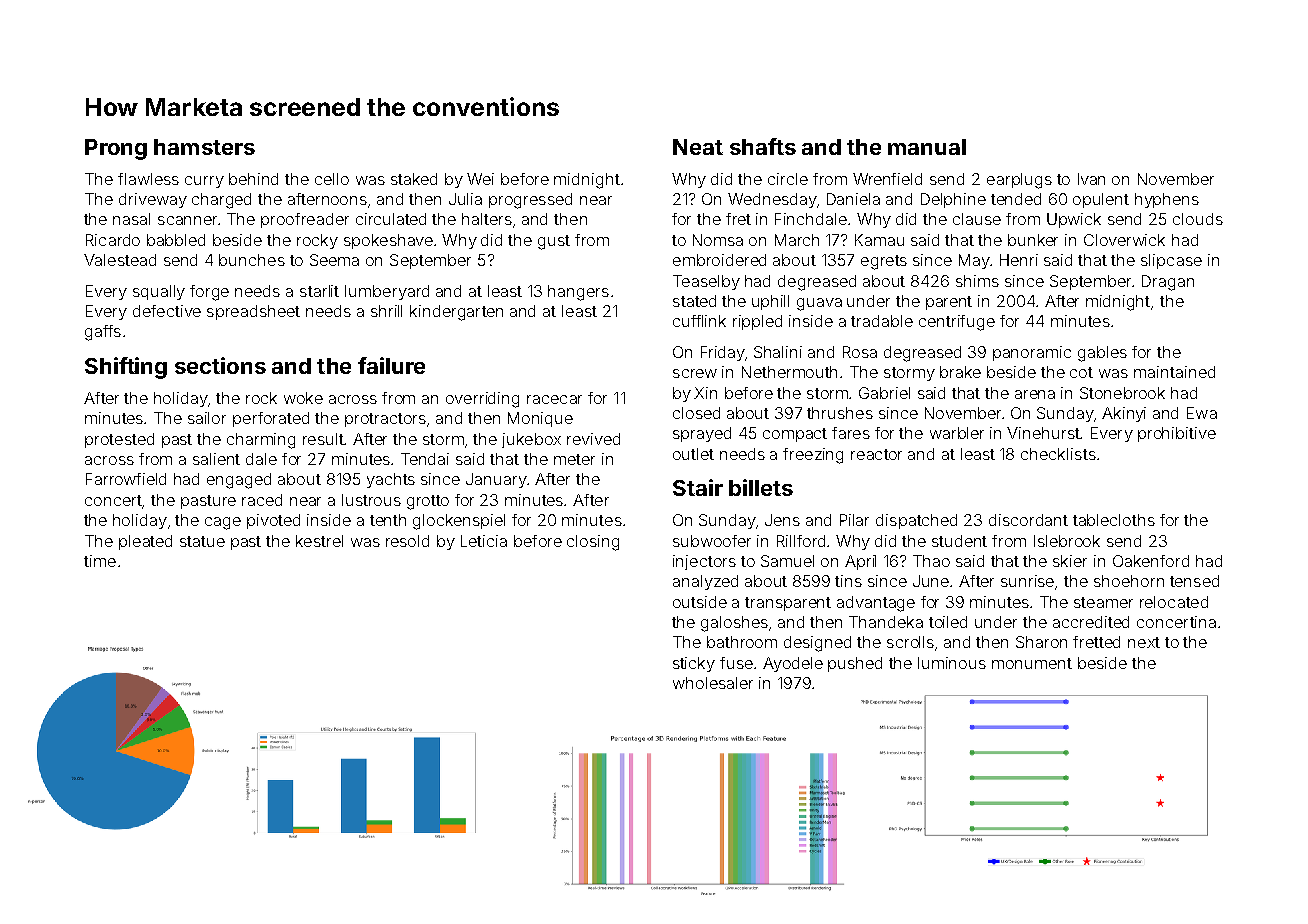 The image size is (1308, 924). Describe the element at coordinates (876, 604) in the document. I see `advantage` at that location.
